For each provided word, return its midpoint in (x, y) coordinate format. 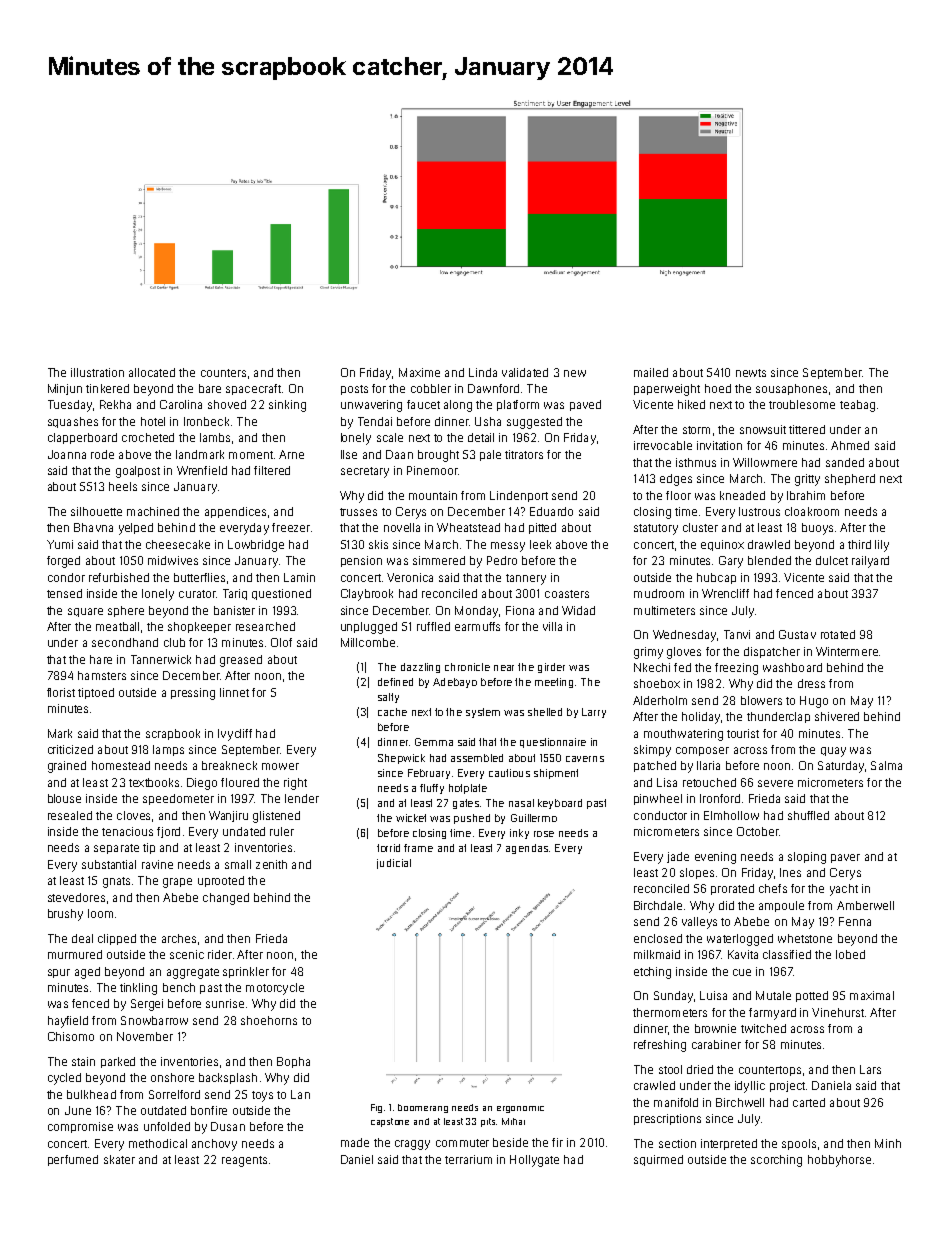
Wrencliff (725, 593)
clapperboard (82, 438)
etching (652, 973)
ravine (157, 864)
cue (742, 972)
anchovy (214, 1145)
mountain (433, 495)
